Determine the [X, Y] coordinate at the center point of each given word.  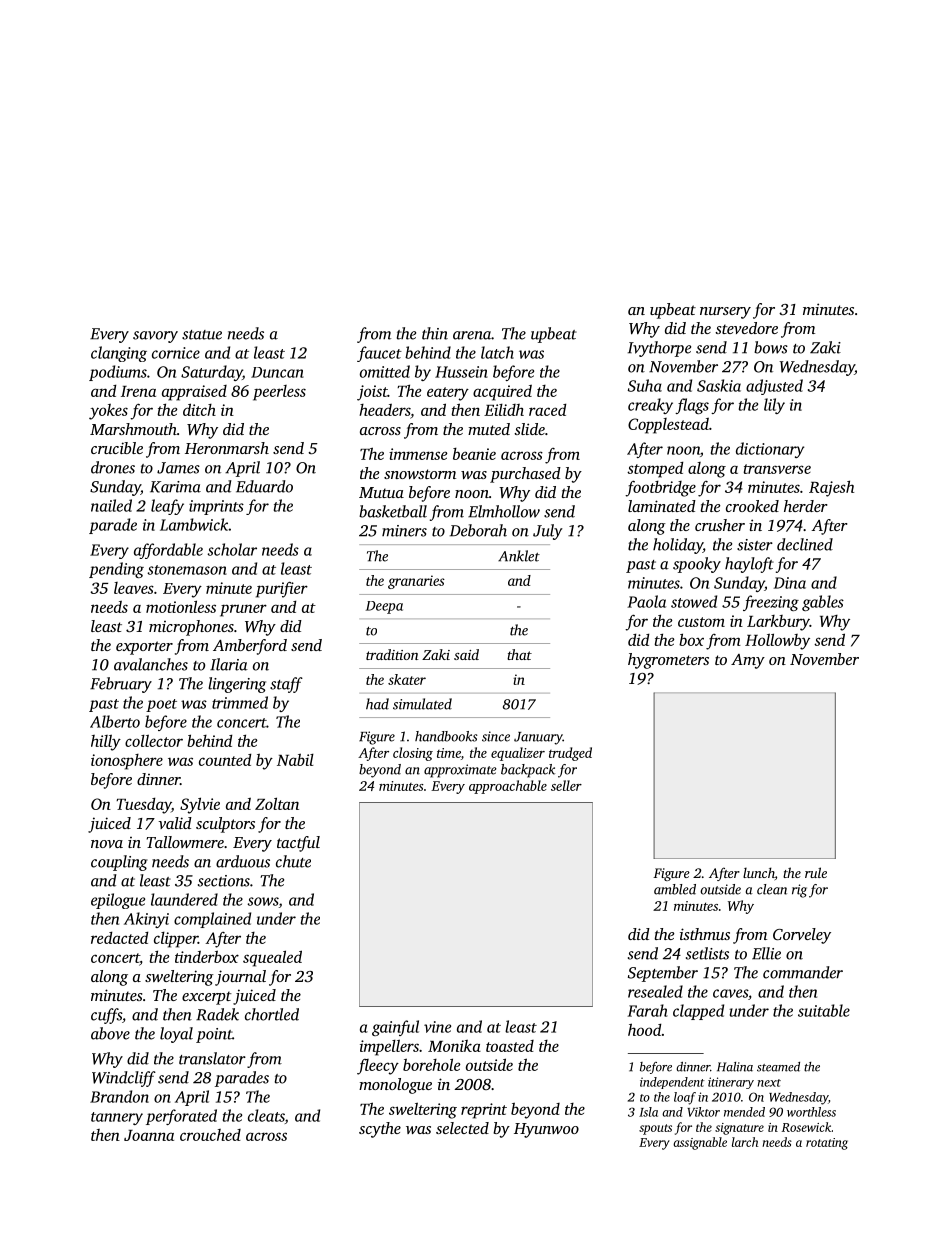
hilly [106, 742]
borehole [432, 1064]
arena [472, 335]
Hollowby [777, 641]
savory [155, 337]
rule [816, 872]
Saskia [719, 385]
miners [404, 531]
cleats [266, 1115]
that [519, 654]
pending [116, 570]
